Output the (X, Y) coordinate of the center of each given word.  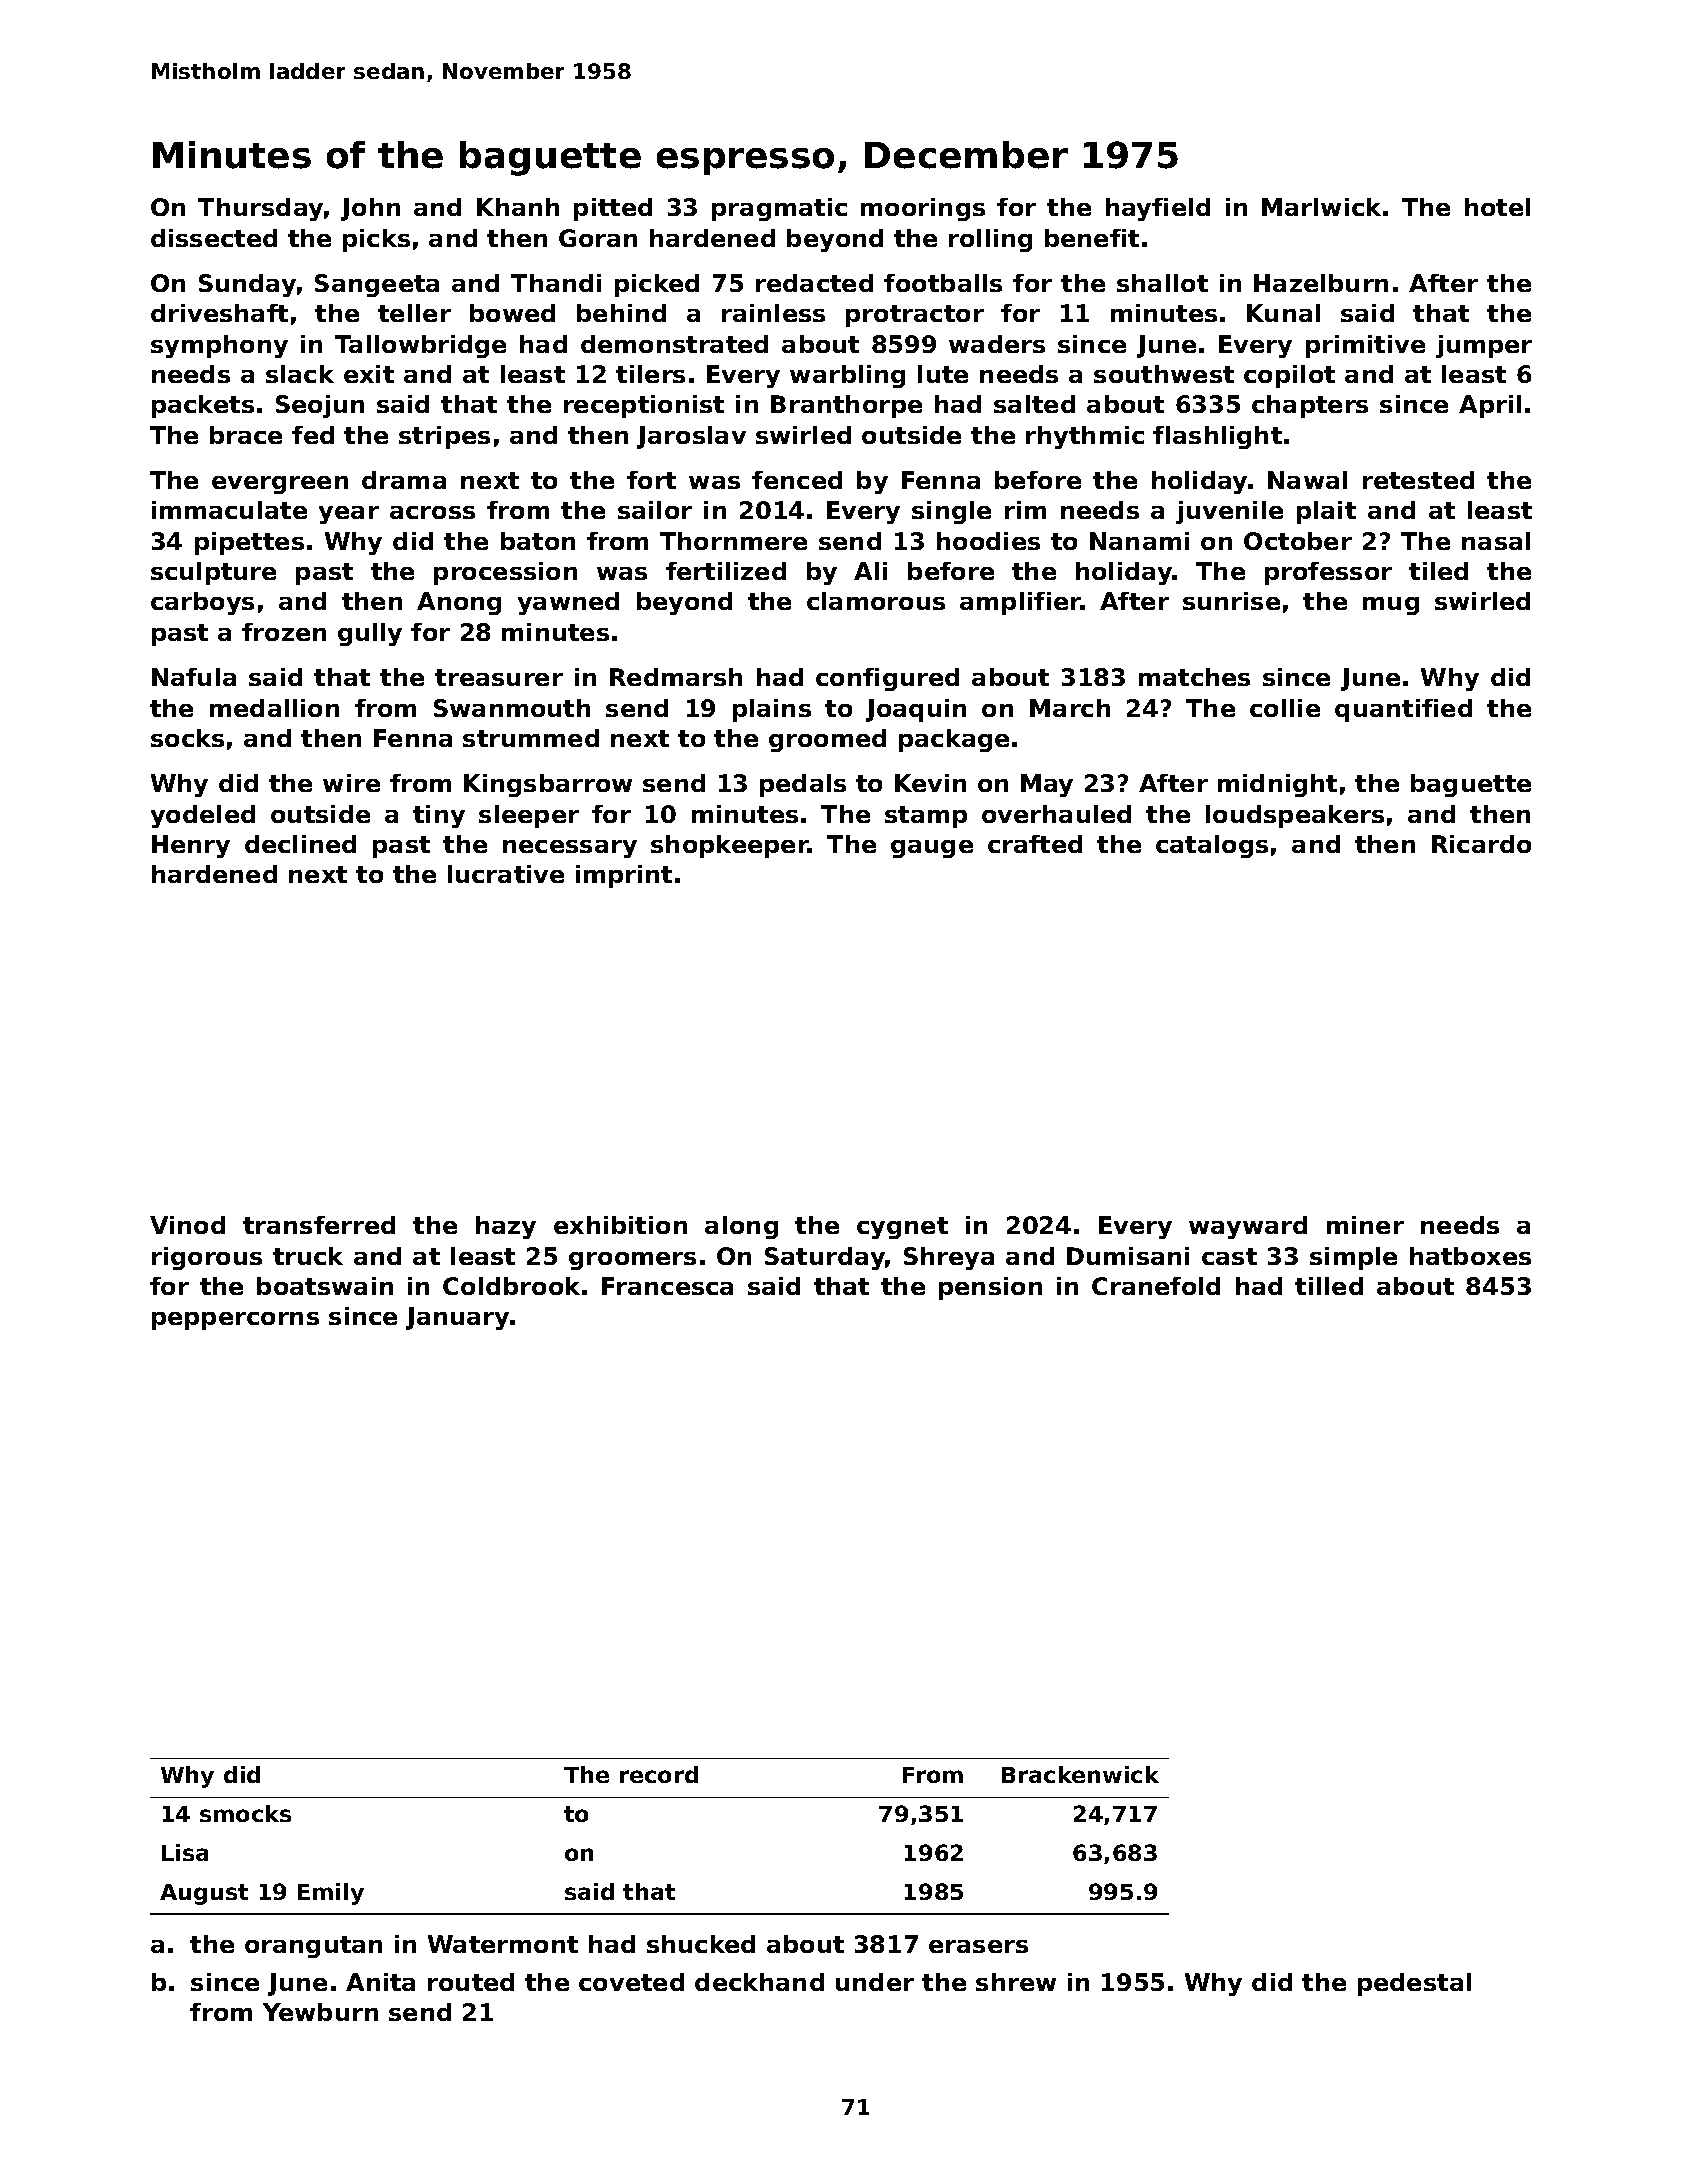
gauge (932, 849)
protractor (915, 316)
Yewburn (320, 2012)
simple (1353, 1258)
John (370, 209)
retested (1418, 480)
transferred (319, 1225)
